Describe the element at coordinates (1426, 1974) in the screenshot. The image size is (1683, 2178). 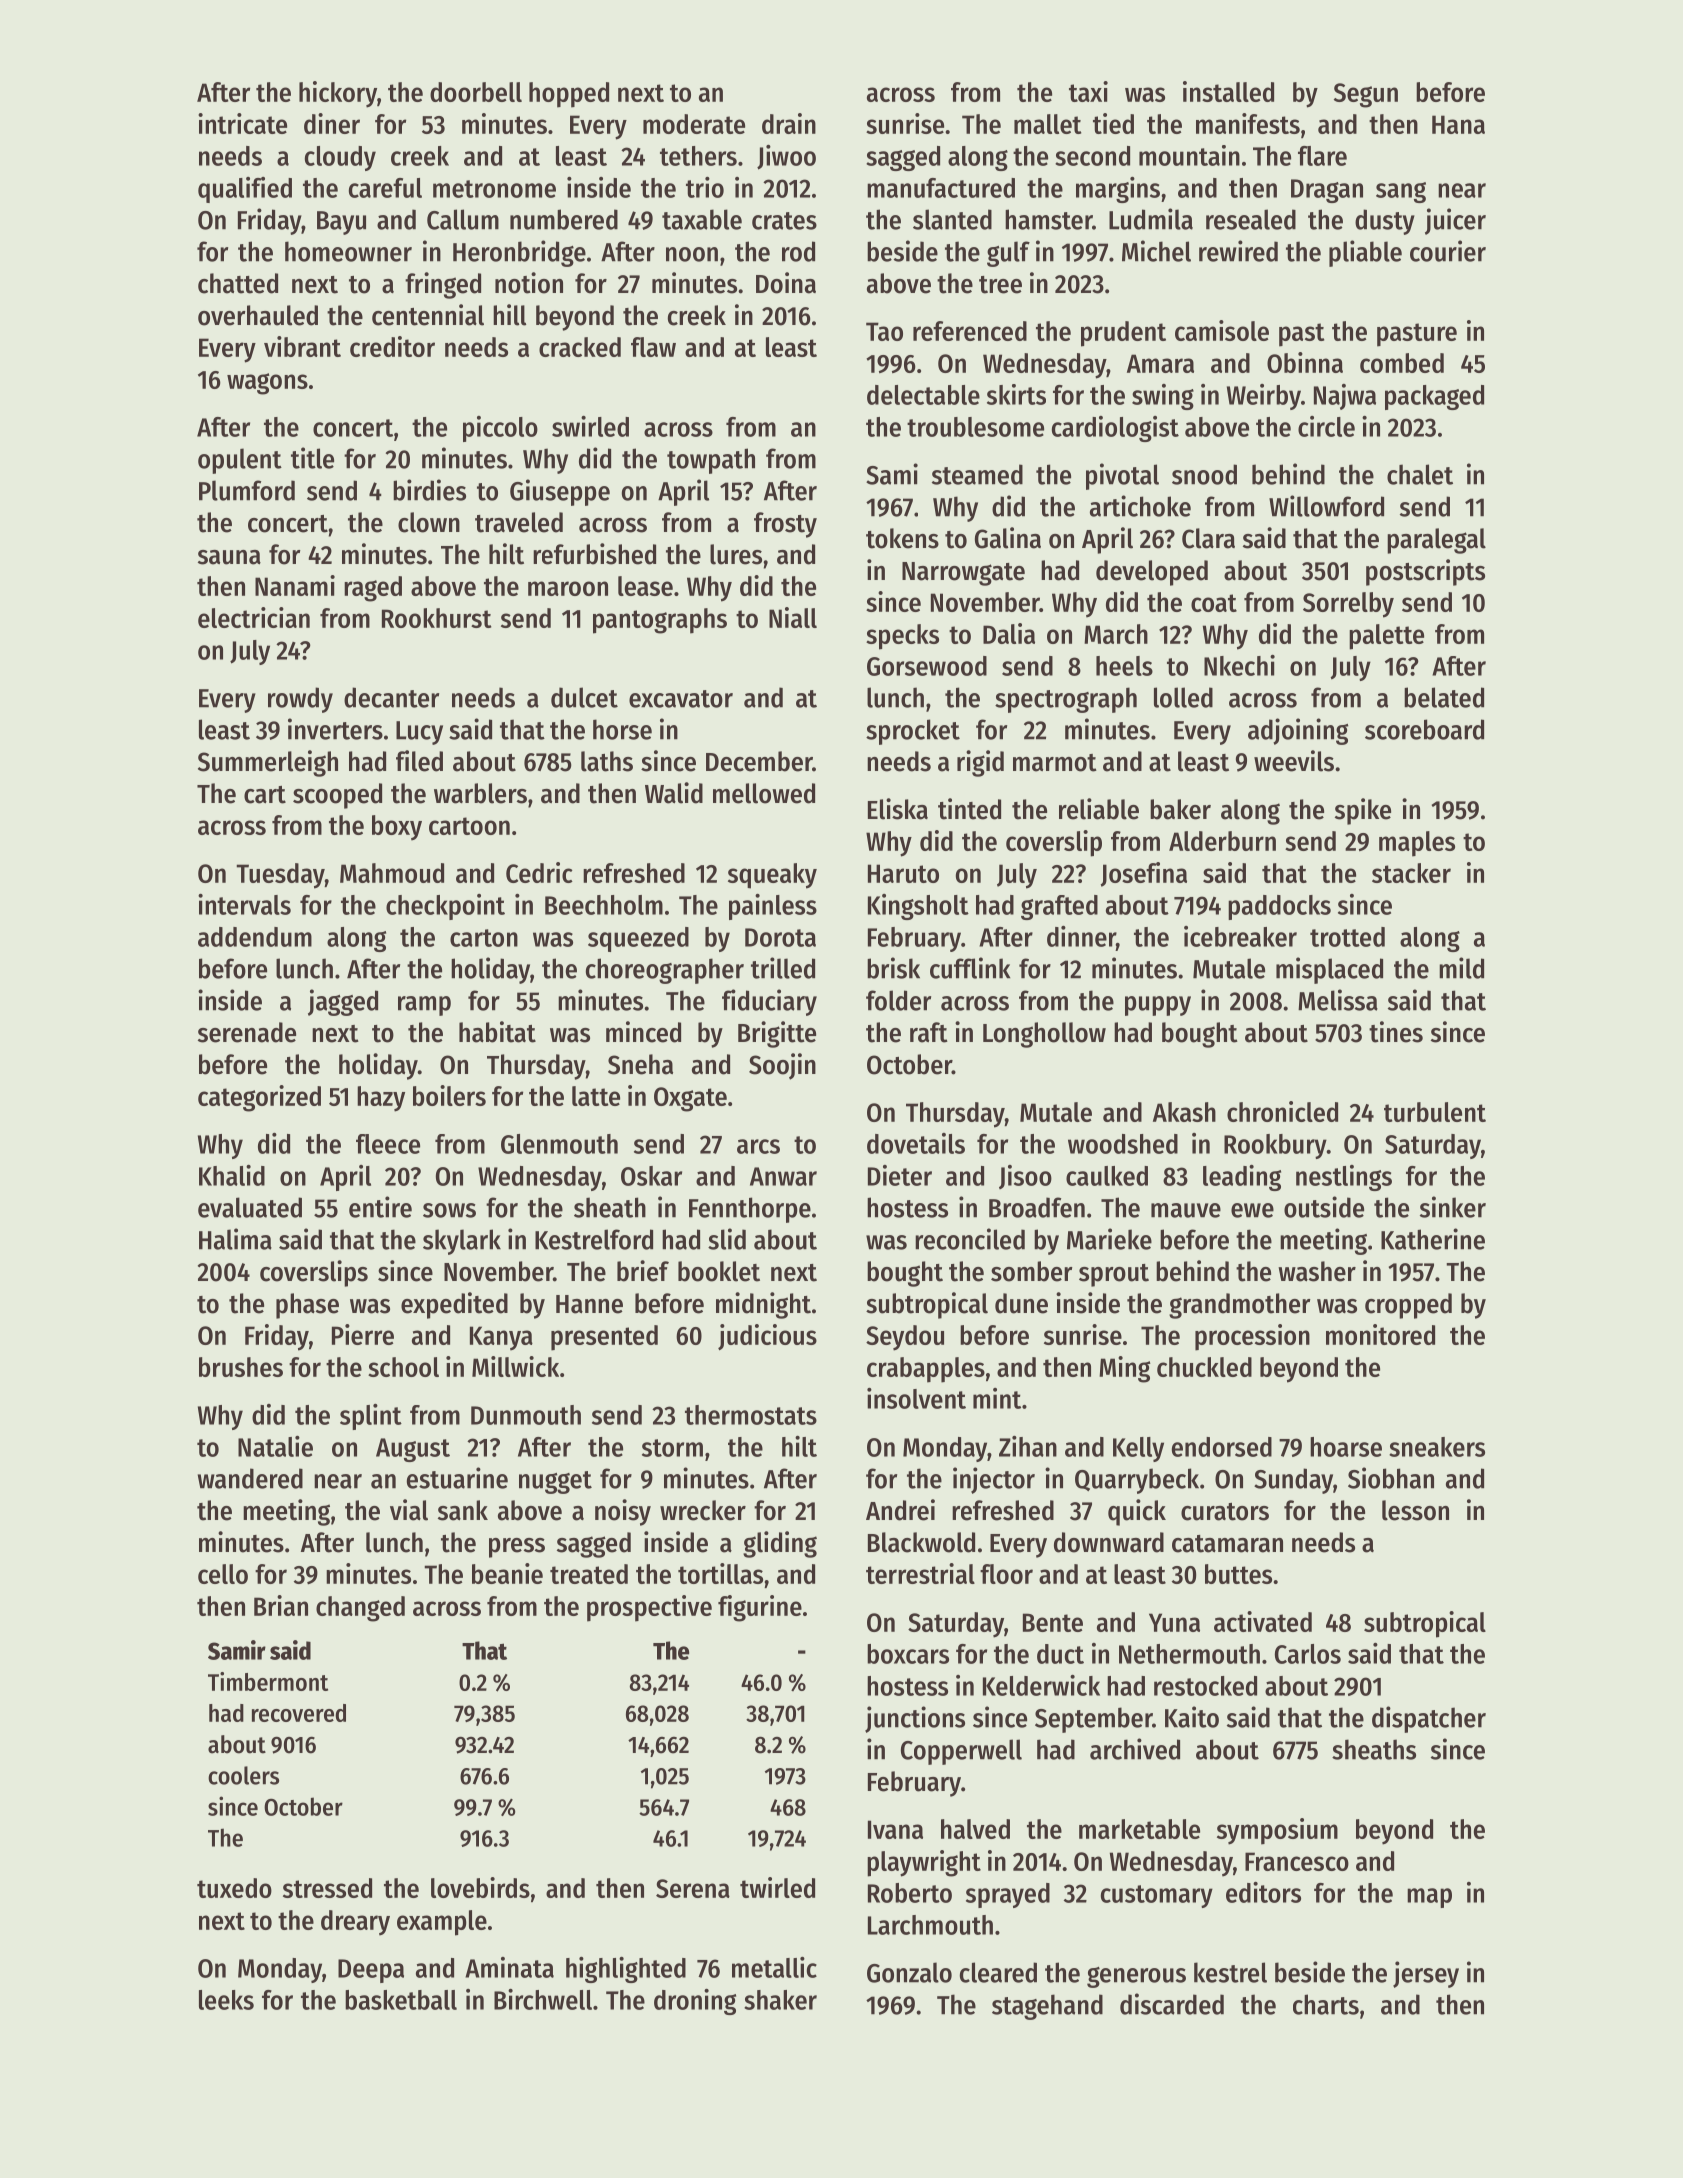
I see `jersey` at that location.
